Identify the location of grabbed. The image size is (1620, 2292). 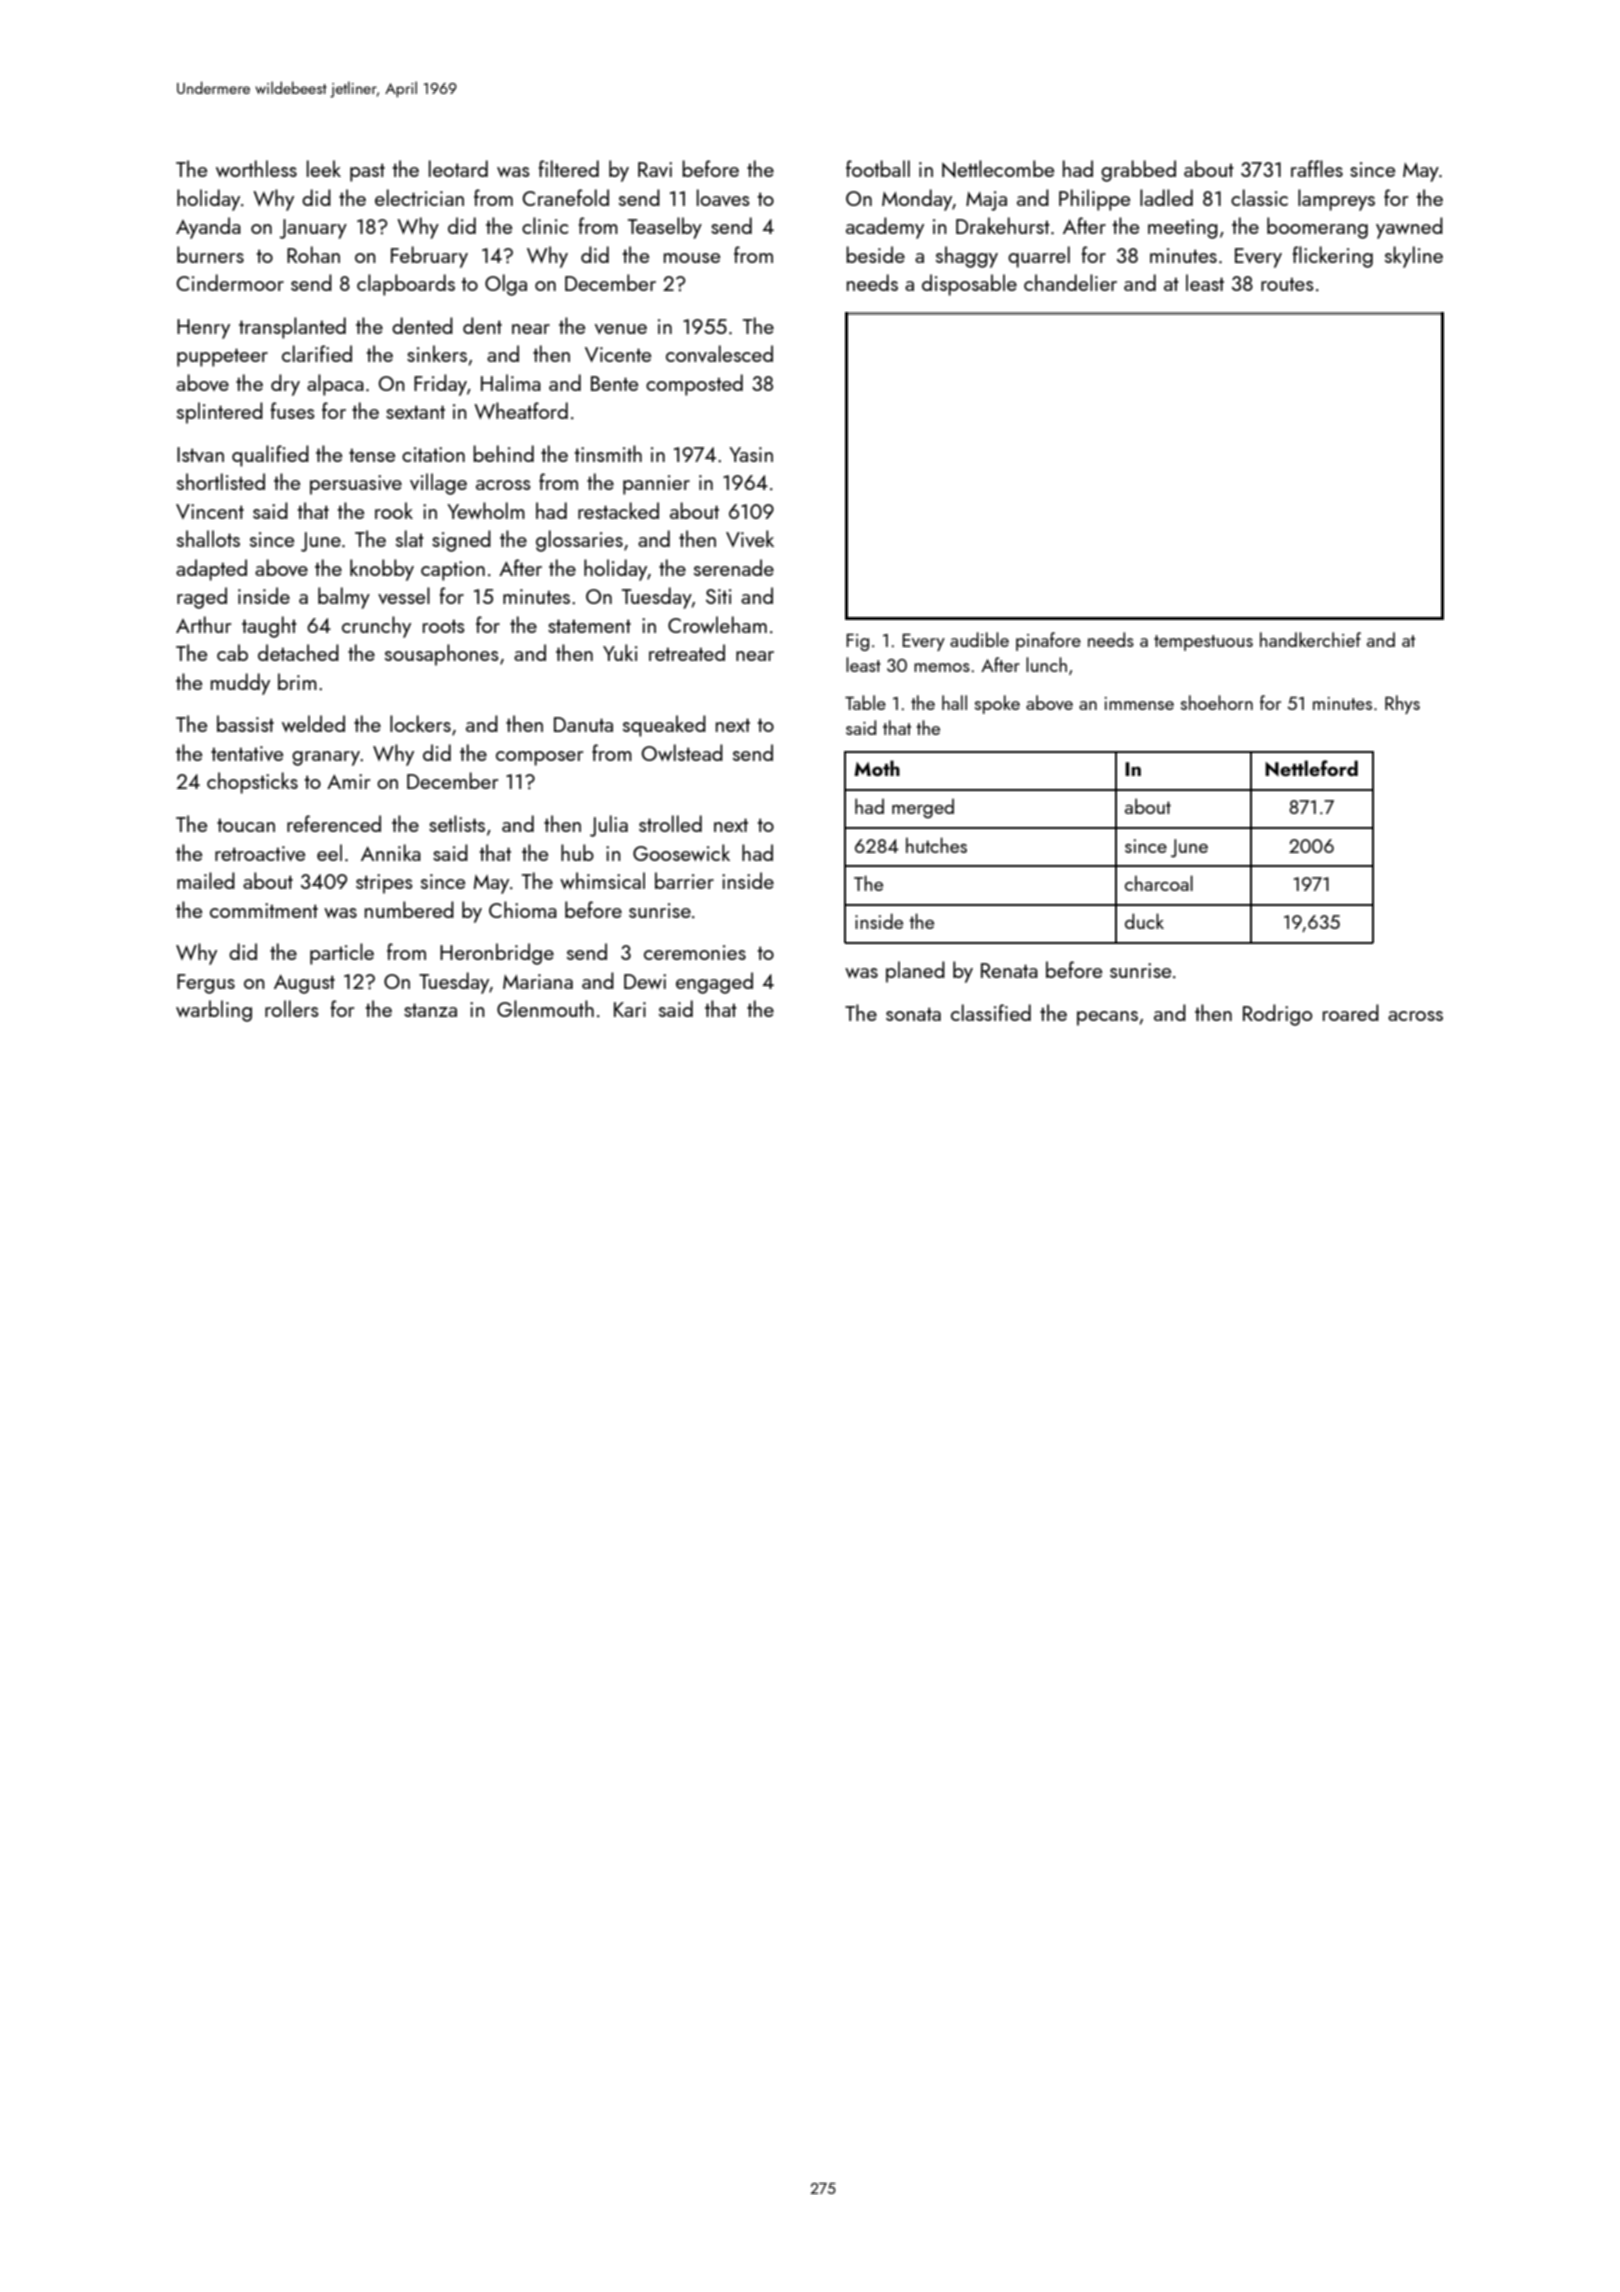
(1138, 171).
